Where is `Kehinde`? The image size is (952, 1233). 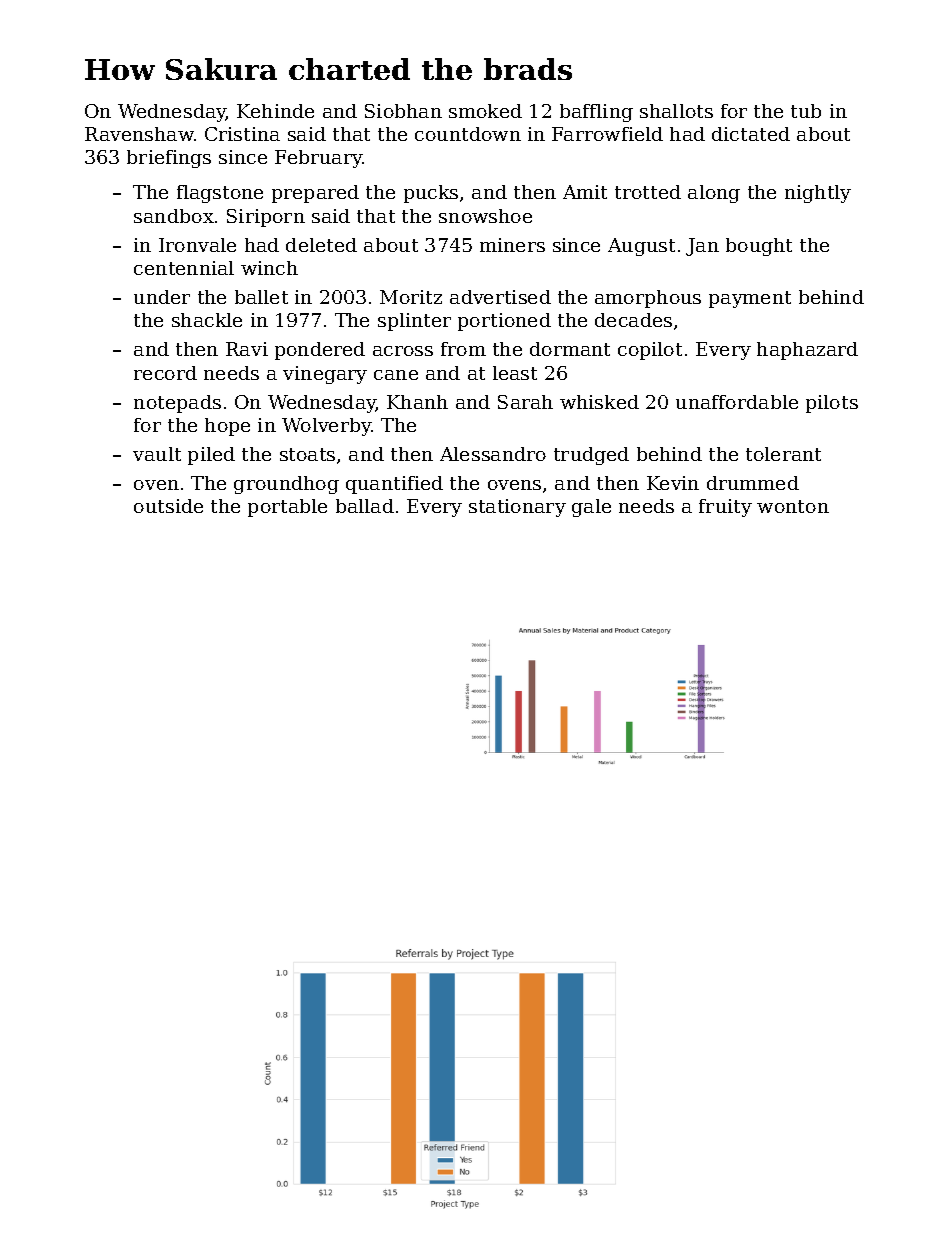 Kehinde is located at coordinates (275, 111).
